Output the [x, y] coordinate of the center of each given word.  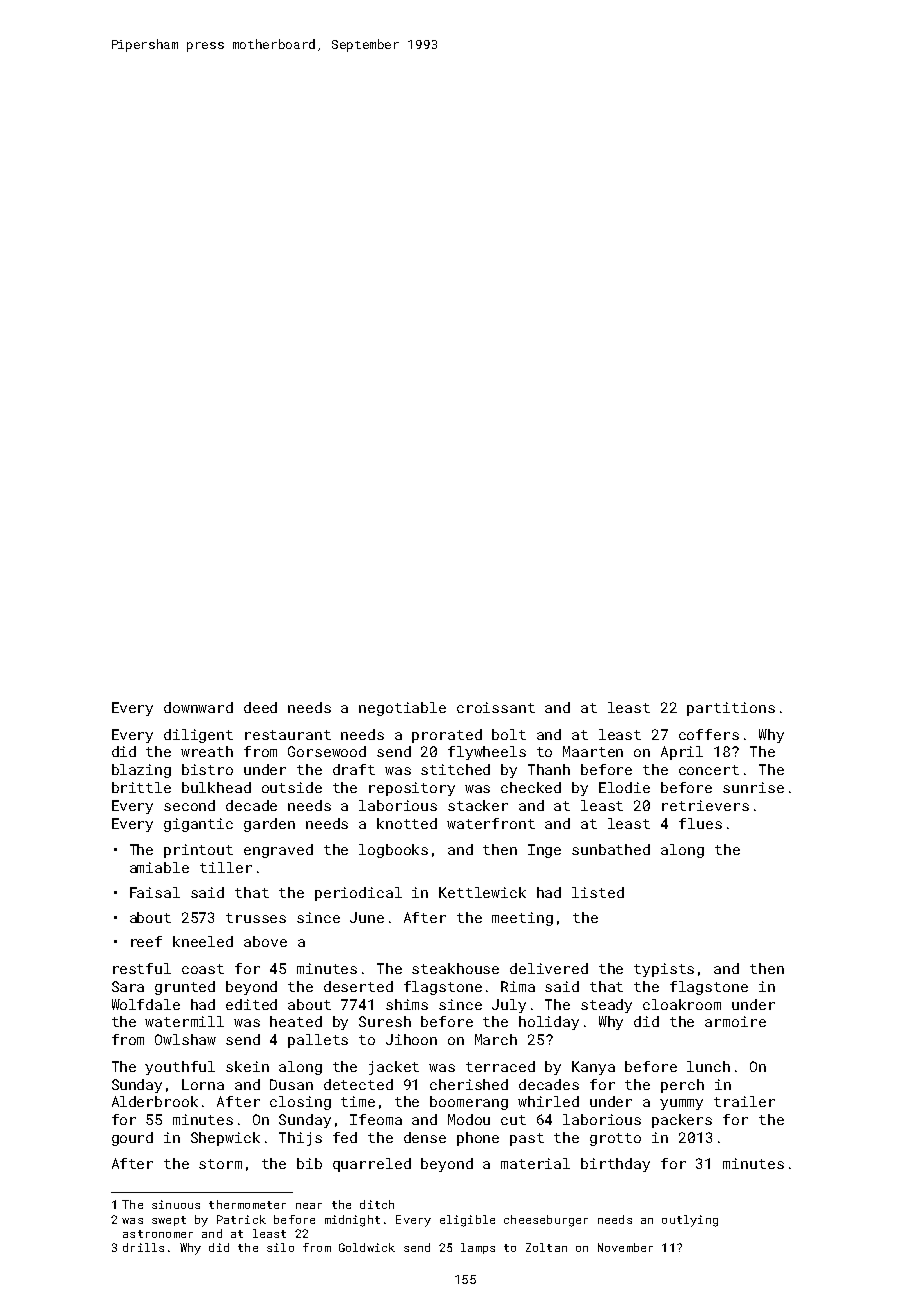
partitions [731, 709]
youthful [180, 1068]
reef [146, 941]
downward [198, 707]
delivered [549, 968]
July [509, 1006]
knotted [407, 823]
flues [700, 823]
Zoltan [546, 1247]
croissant [496, 707]
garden [269, 825]
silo [280, 1247]
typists [664, 970]
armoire [735, 1021]
